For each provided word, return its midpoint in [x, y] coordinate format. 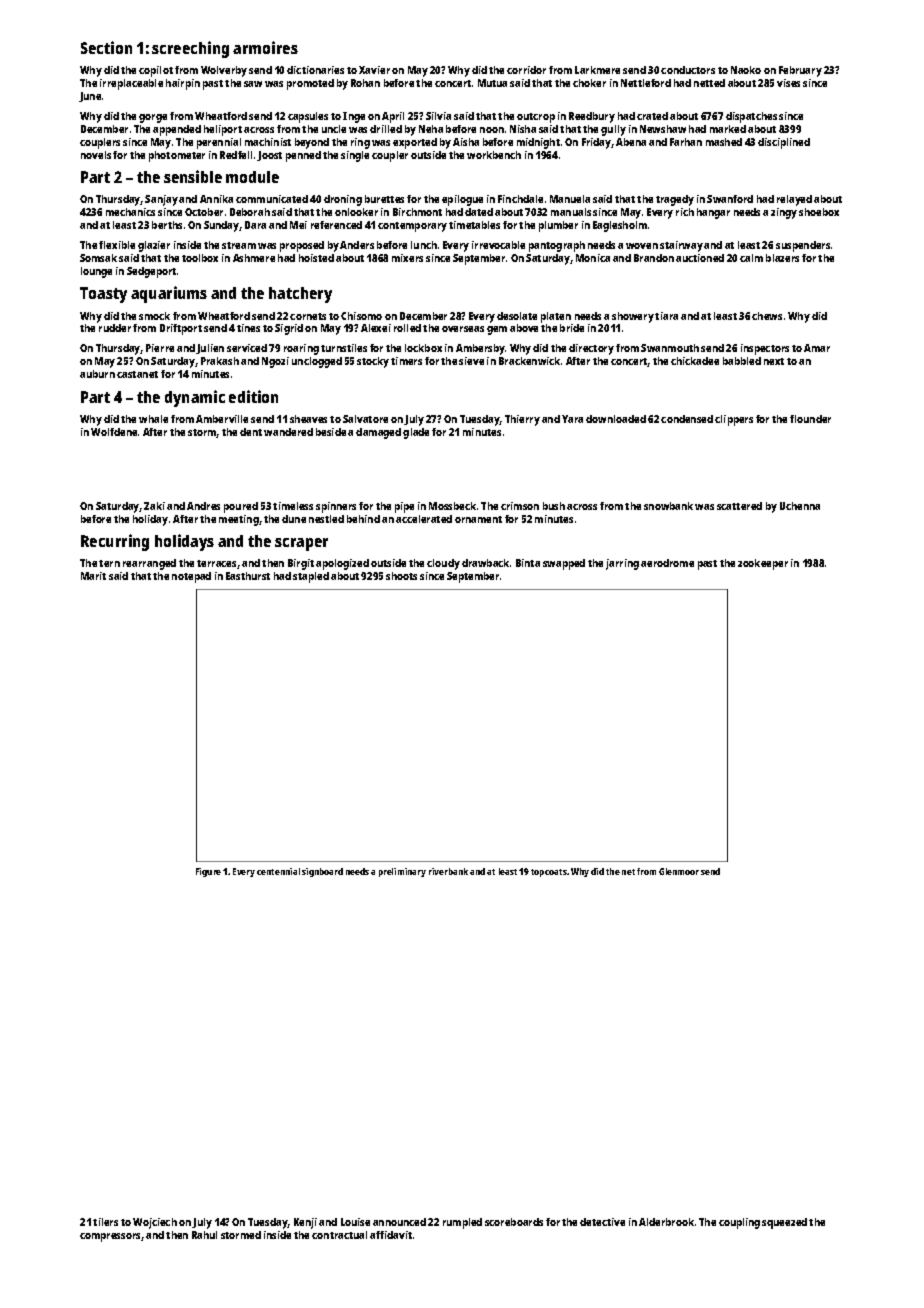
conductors [688, 70]
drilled [386, 129]
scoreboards [514, 1222]
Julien [210, 349]
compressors [110, 1237]
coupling [739, 1223]
